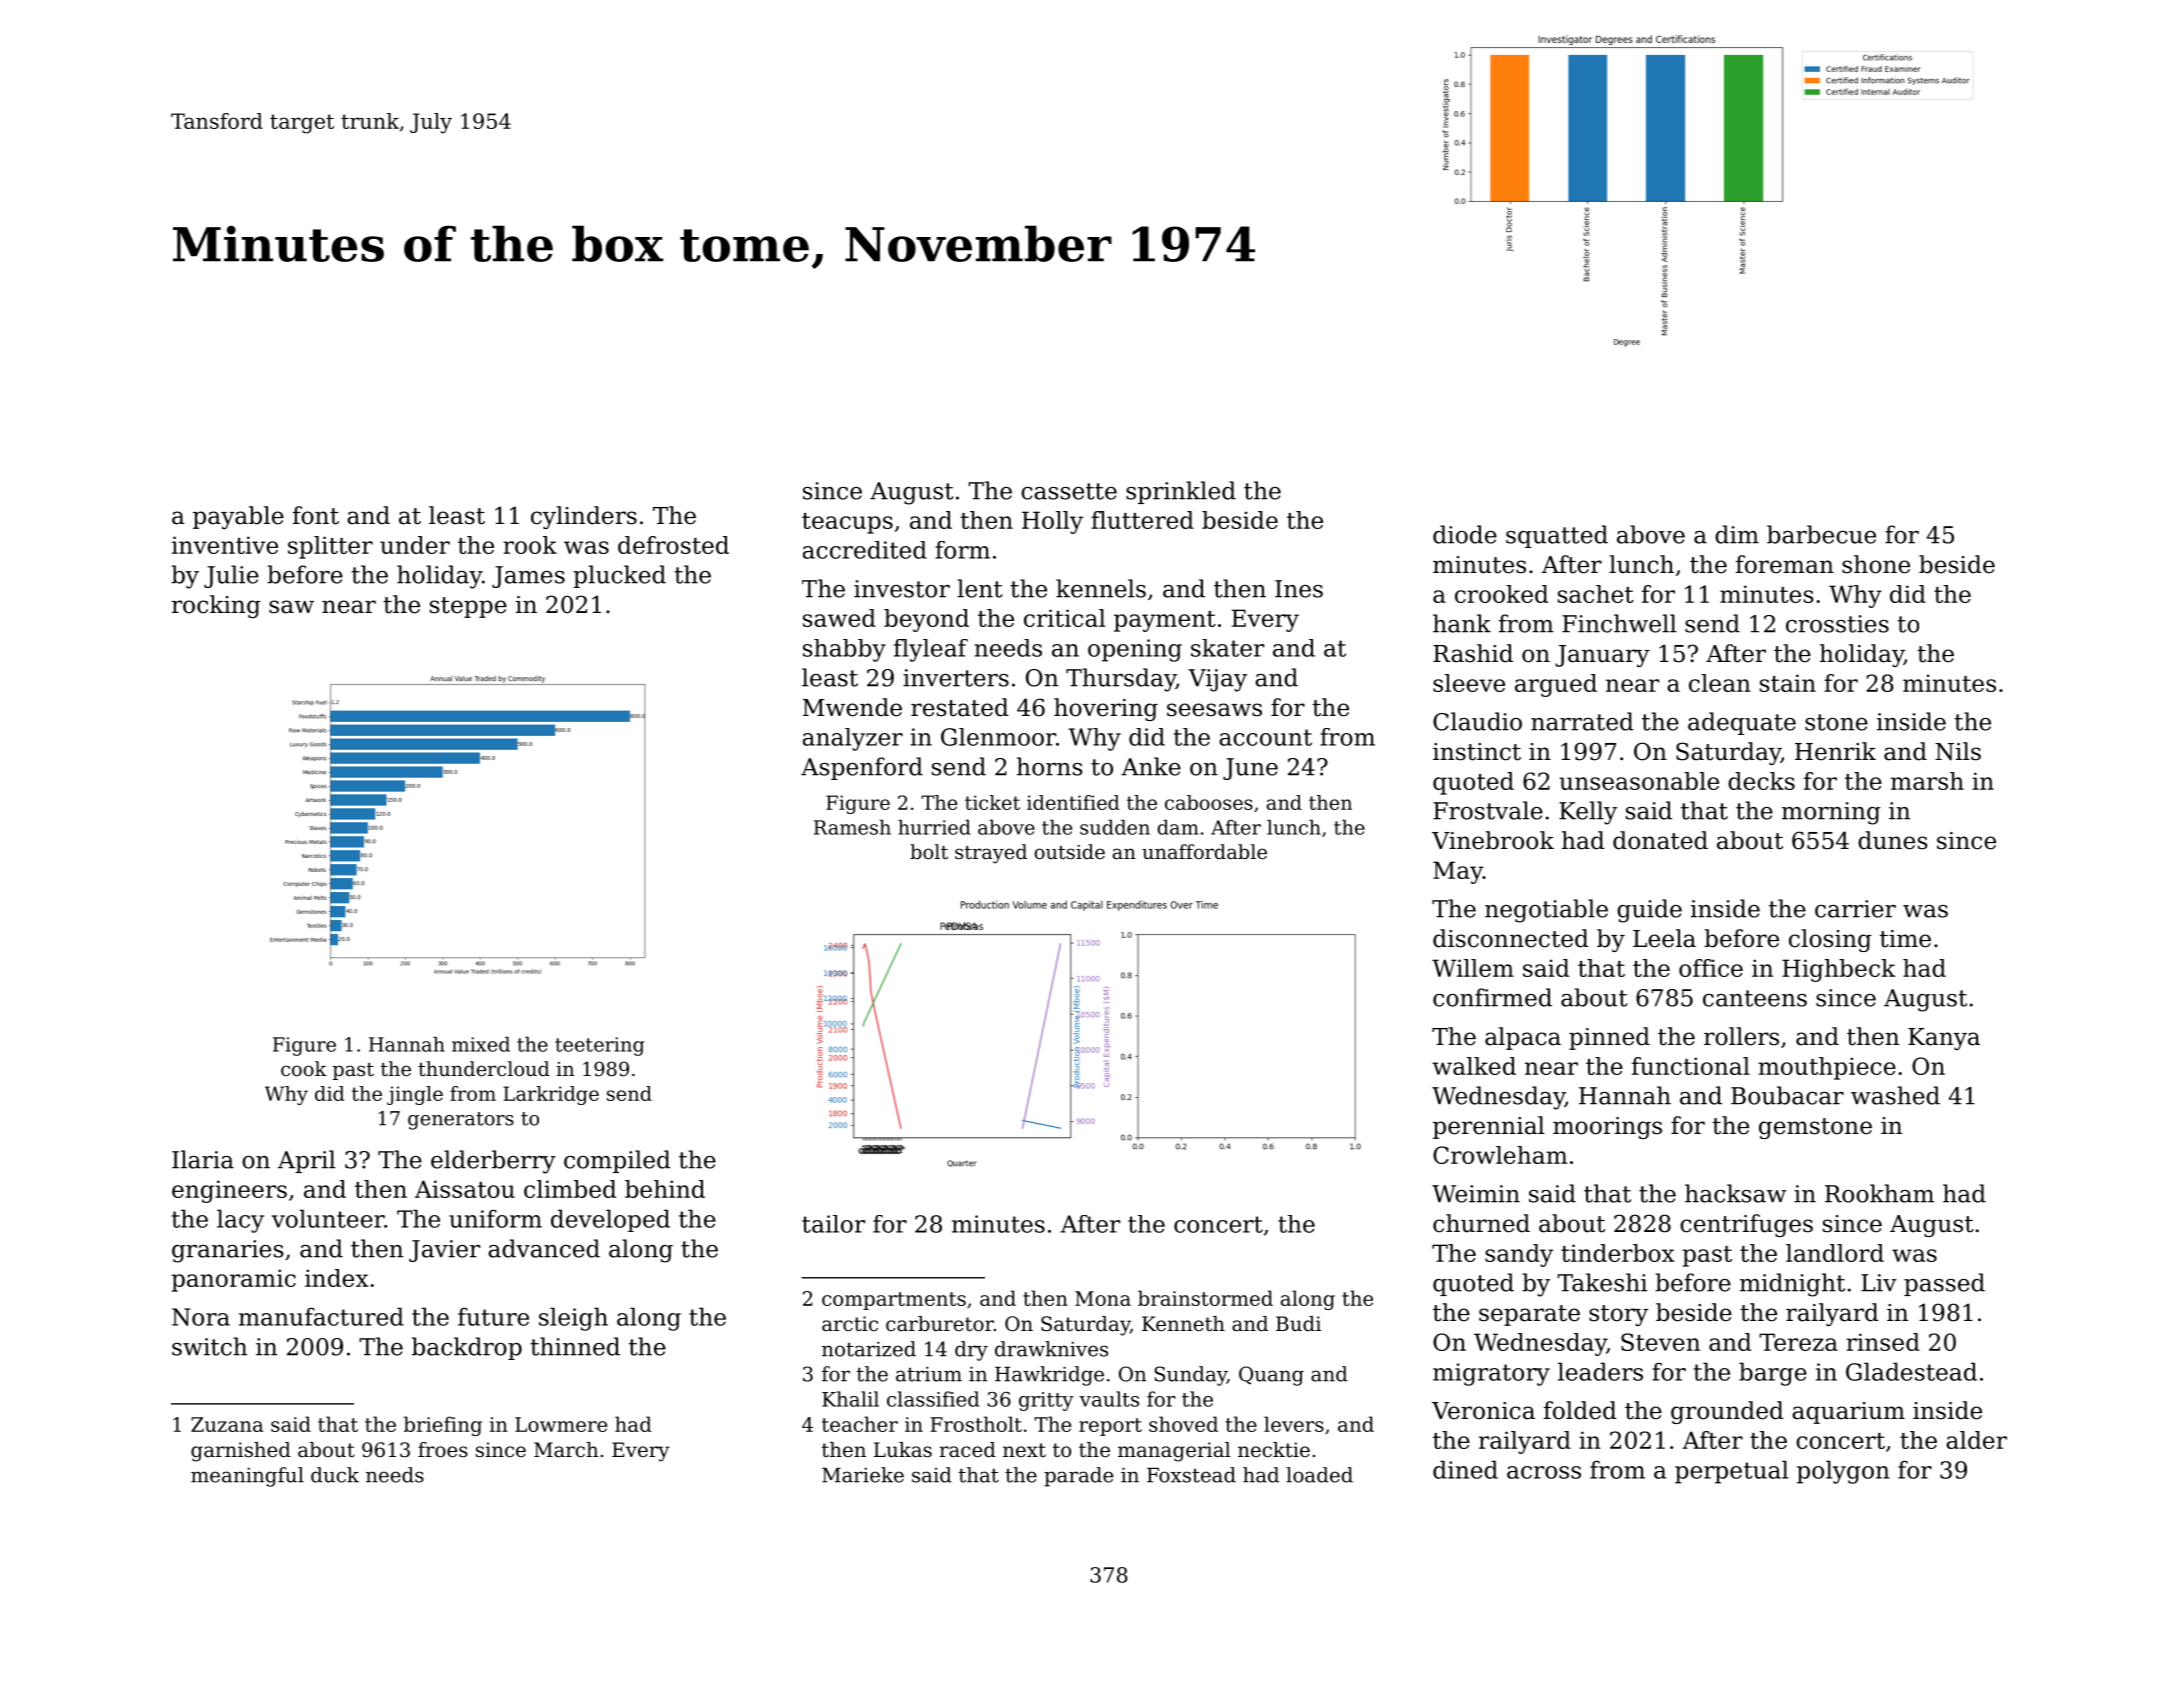  What do you see at coordinates (1895, 1095) in the document?
I see `washed` at bounding box center [1895, 1095].
